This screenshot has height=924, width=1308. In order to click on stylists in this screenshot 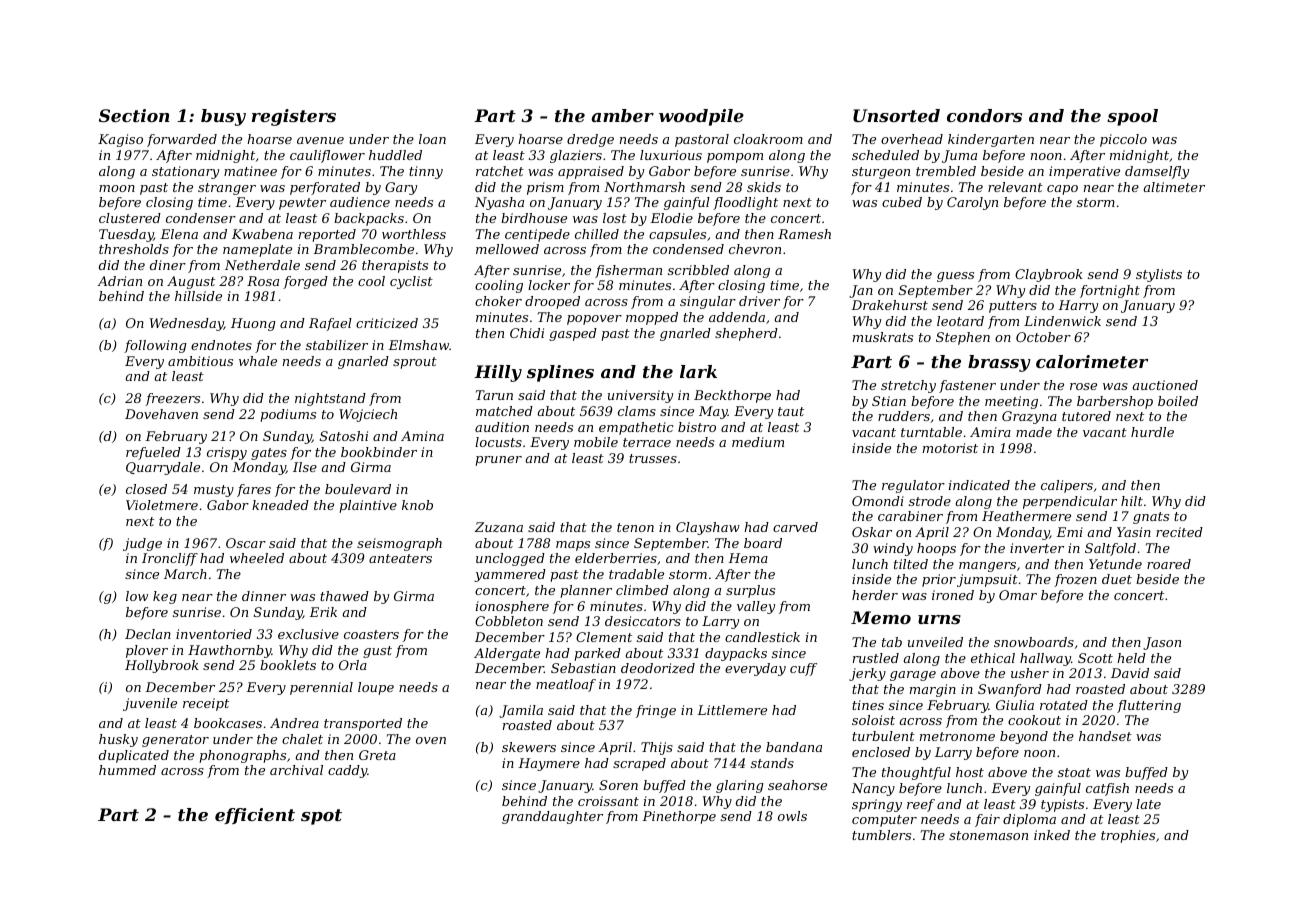, I will do `click(1159, 275)`.
